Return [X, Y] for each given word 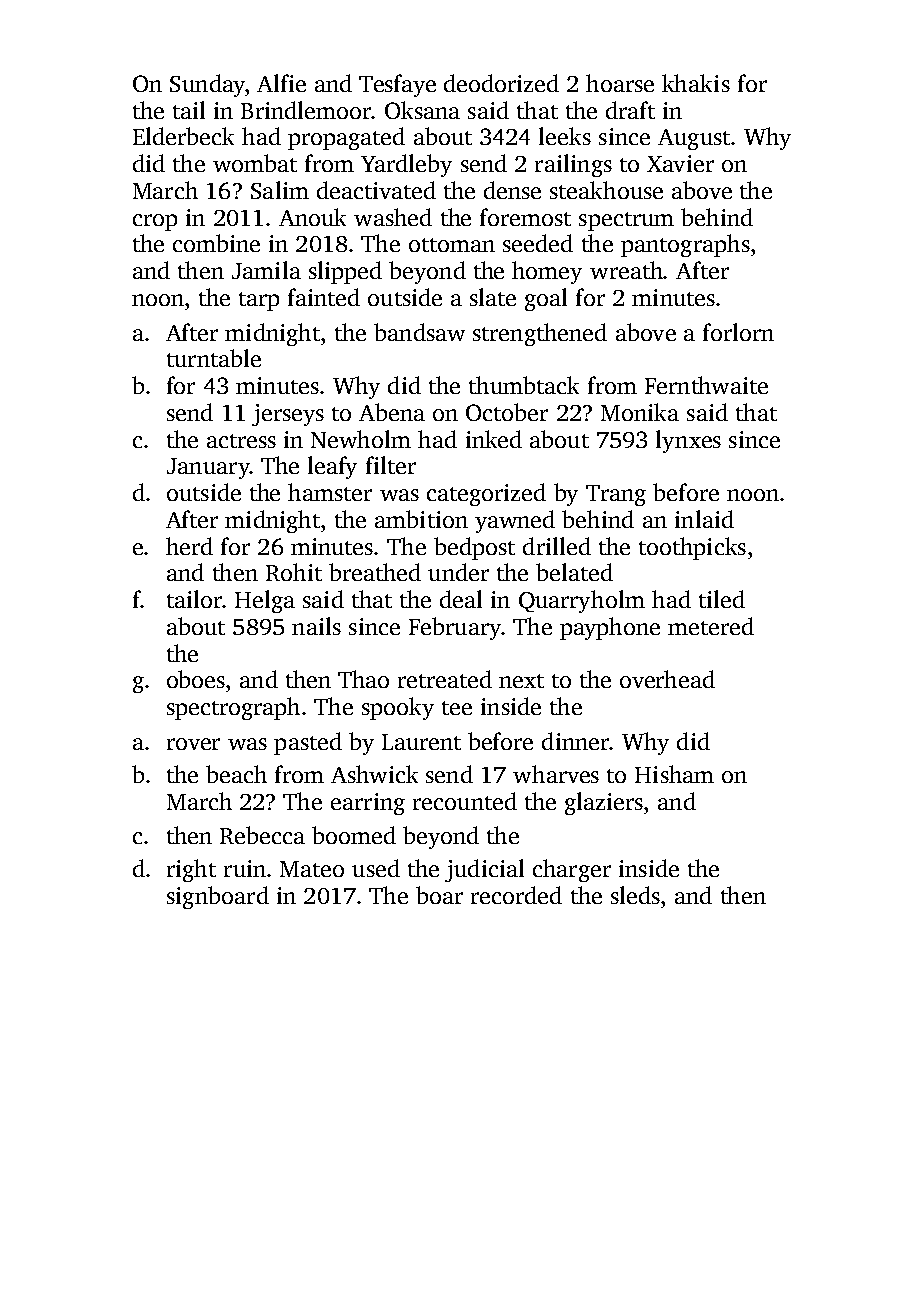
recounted [465, 801]
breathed [375, 572]
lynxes [688, 441]
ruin [245, 868]
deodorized [501, 83]
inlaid [704, 519]
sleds [635, 895]
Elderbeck [183, 136]
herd [189, 546]
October [507, 412]
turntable [214, 358]
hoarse [620, 83]
